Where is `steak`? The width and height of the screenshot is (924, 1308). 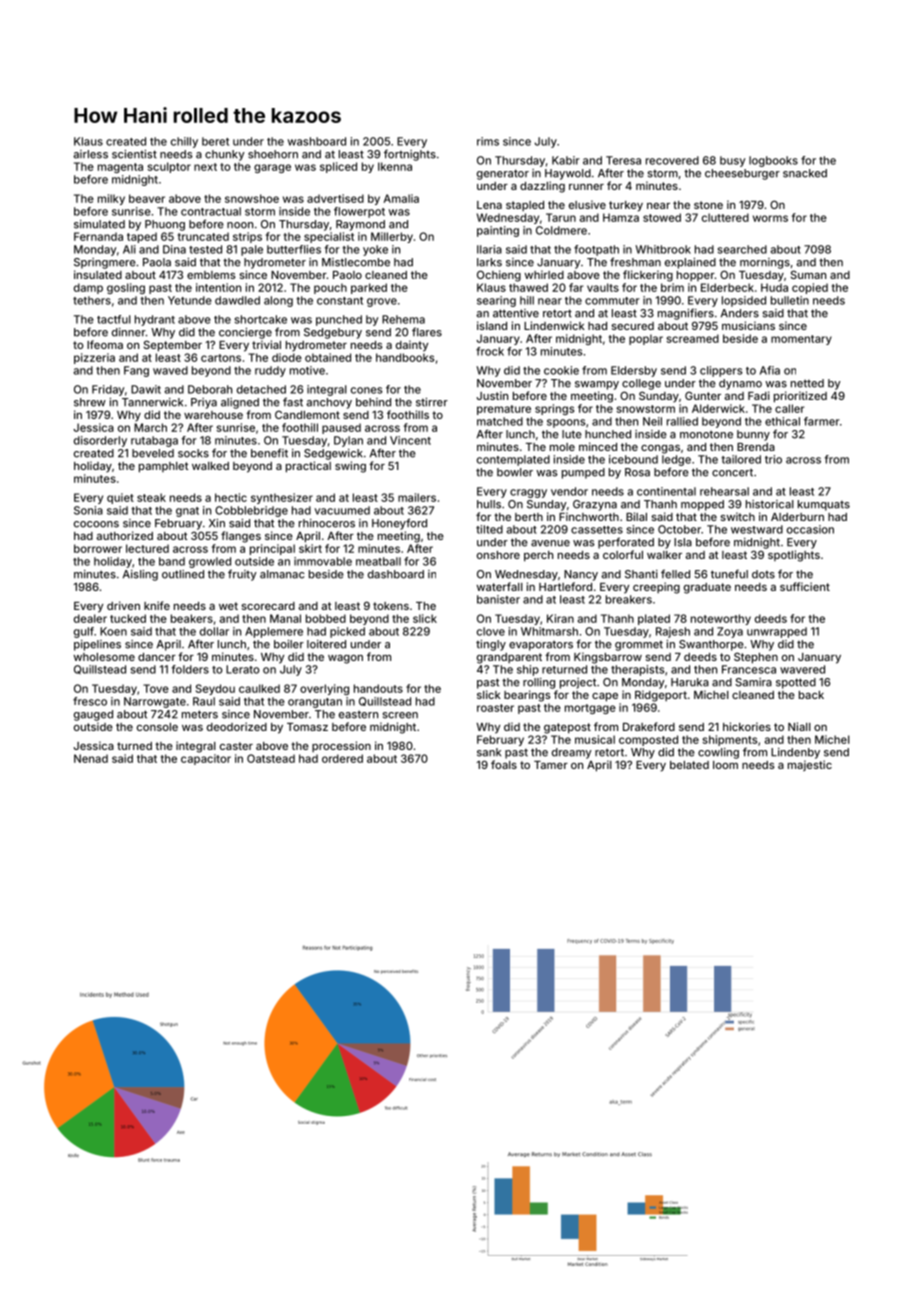 steak is located at coordinates (151, 497).
